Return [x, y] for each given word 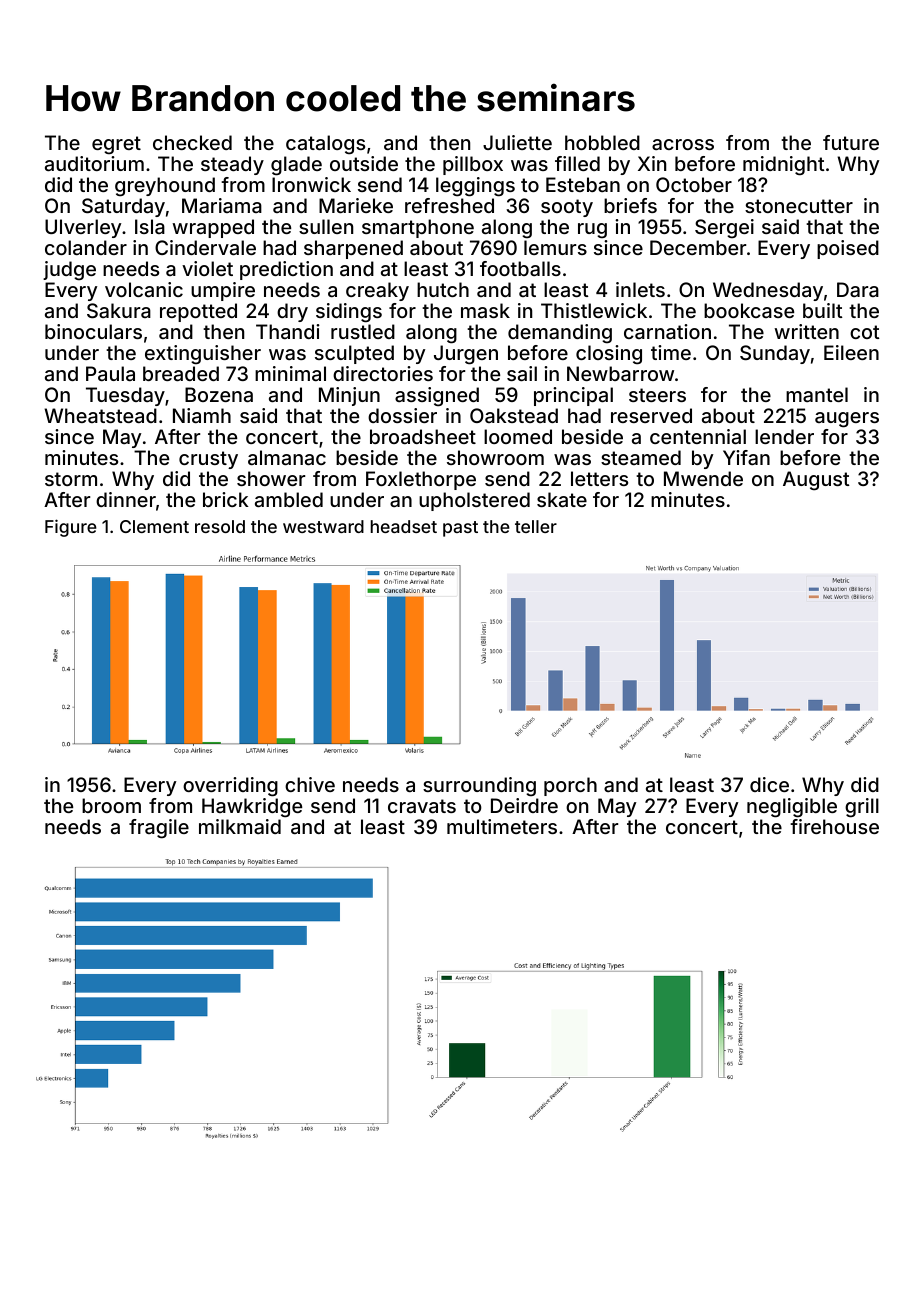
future [851, 142]
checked [192, 142]
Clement [154, 526]
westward [323, 526]
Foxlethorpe [421, 480]
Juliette [517, 142]
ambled [289, 499]
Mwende [703, 478]
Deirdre [524, 805]
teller [536, 526]
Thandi [288, 331]
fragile [159, 829]
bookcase [749, 310]
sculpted [354, 354]
